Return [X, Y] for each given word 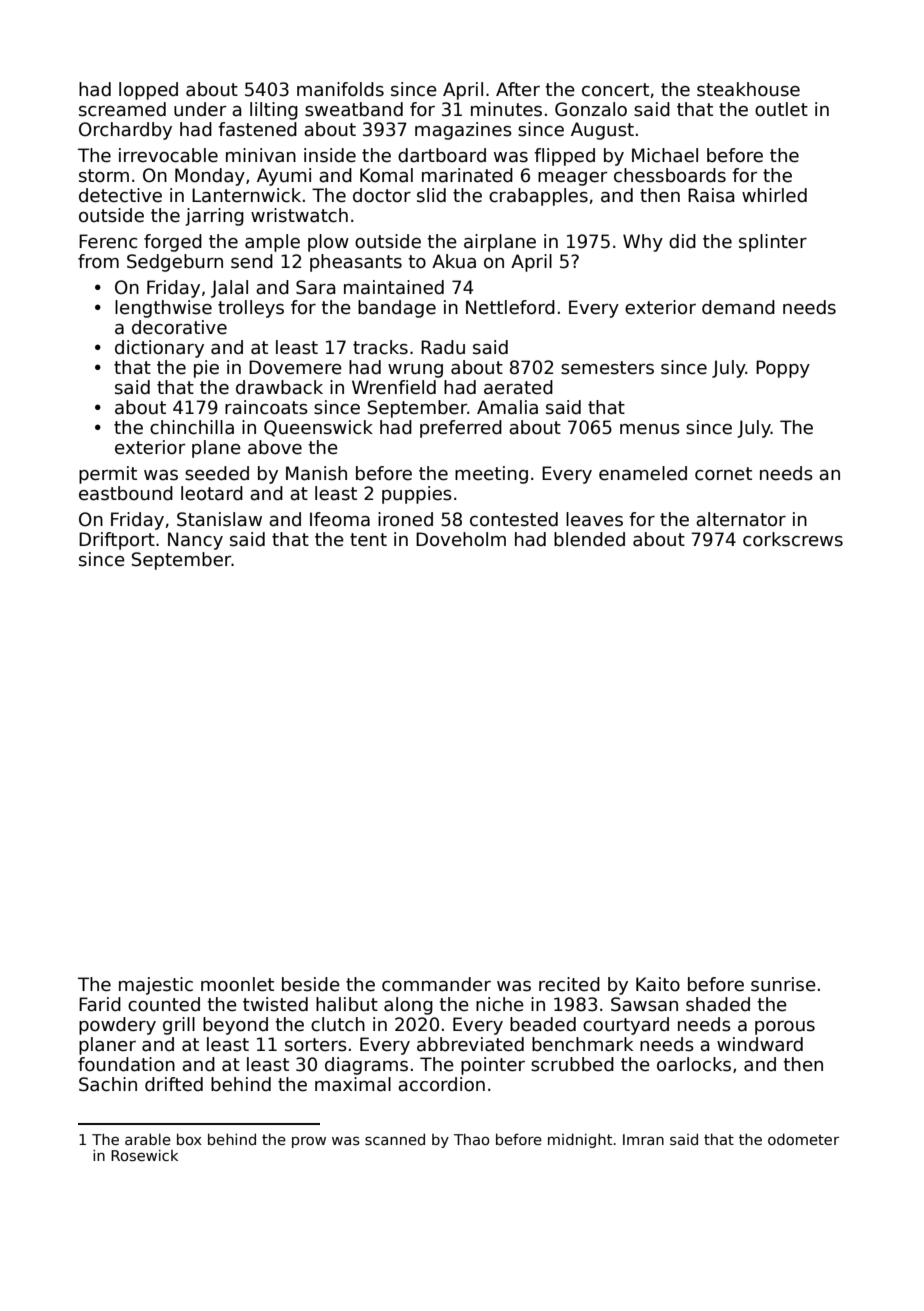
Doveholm [461, 539]
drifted [174, 1084]
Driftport [117, 541]
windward [760, 1044]
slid [431, 195]
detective [120, 195]
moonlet [237, 984]
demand [738, 307]
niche [500, 1004]
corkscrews [793, 539]
